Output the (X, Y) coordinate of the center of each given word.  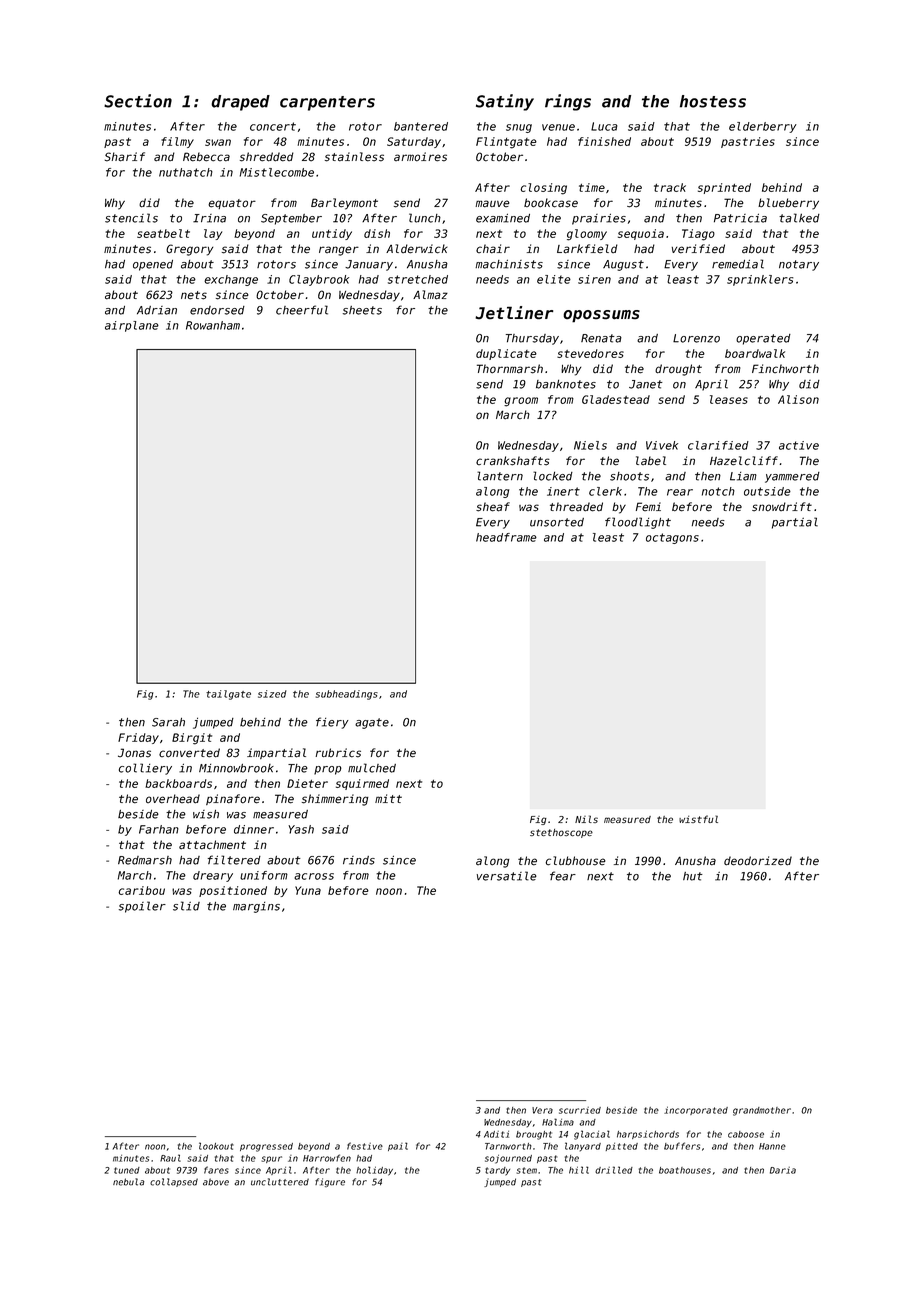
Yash (301, 829)
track (670, 187)
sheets (362, 310)
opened (153, 265)
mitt (388, 798)
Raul (170, 1158)
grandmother (762, 1111)
